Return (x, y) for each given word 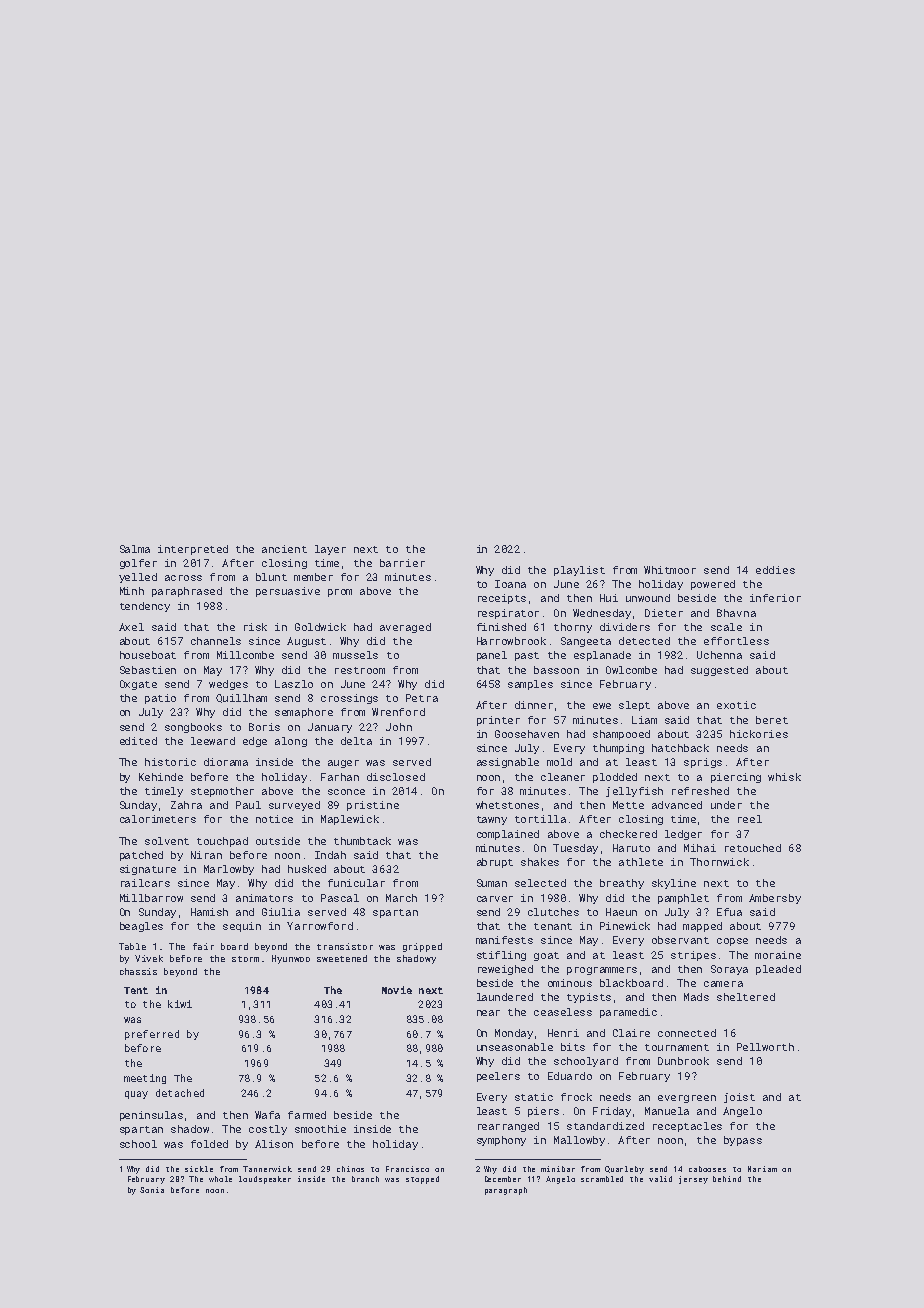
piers (543, 1112)
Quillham (241, 698)
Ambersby (775, 899)
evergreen (687, 1099)
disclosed (396, 777)
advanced (677, 805)
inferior (775, 598)
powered (713, 585)
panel (492, 656)
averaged (405, 628)
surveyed (294, 806)
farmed (307, 1115)
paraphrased (187, 592)
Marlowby (229, 870)
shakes (540, 862)
